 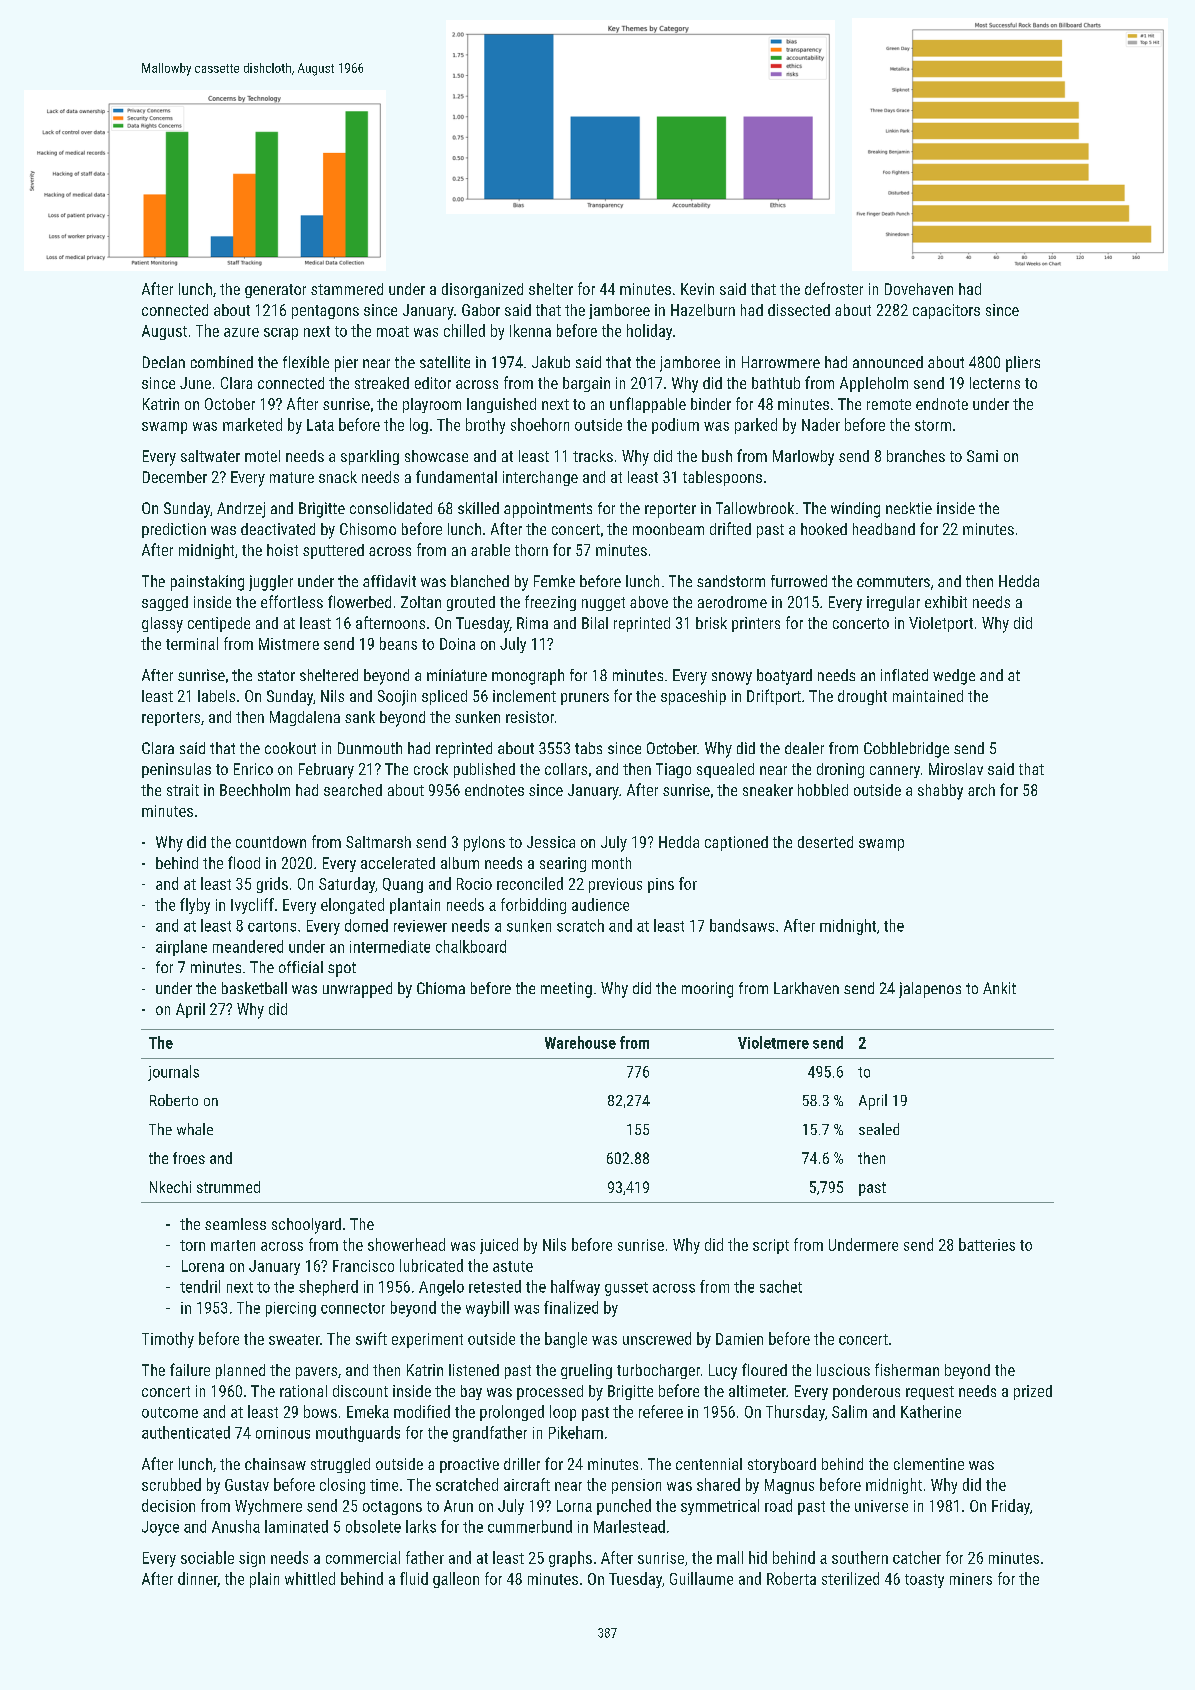 I want to click on Sami, so click(x=982, y=456).
